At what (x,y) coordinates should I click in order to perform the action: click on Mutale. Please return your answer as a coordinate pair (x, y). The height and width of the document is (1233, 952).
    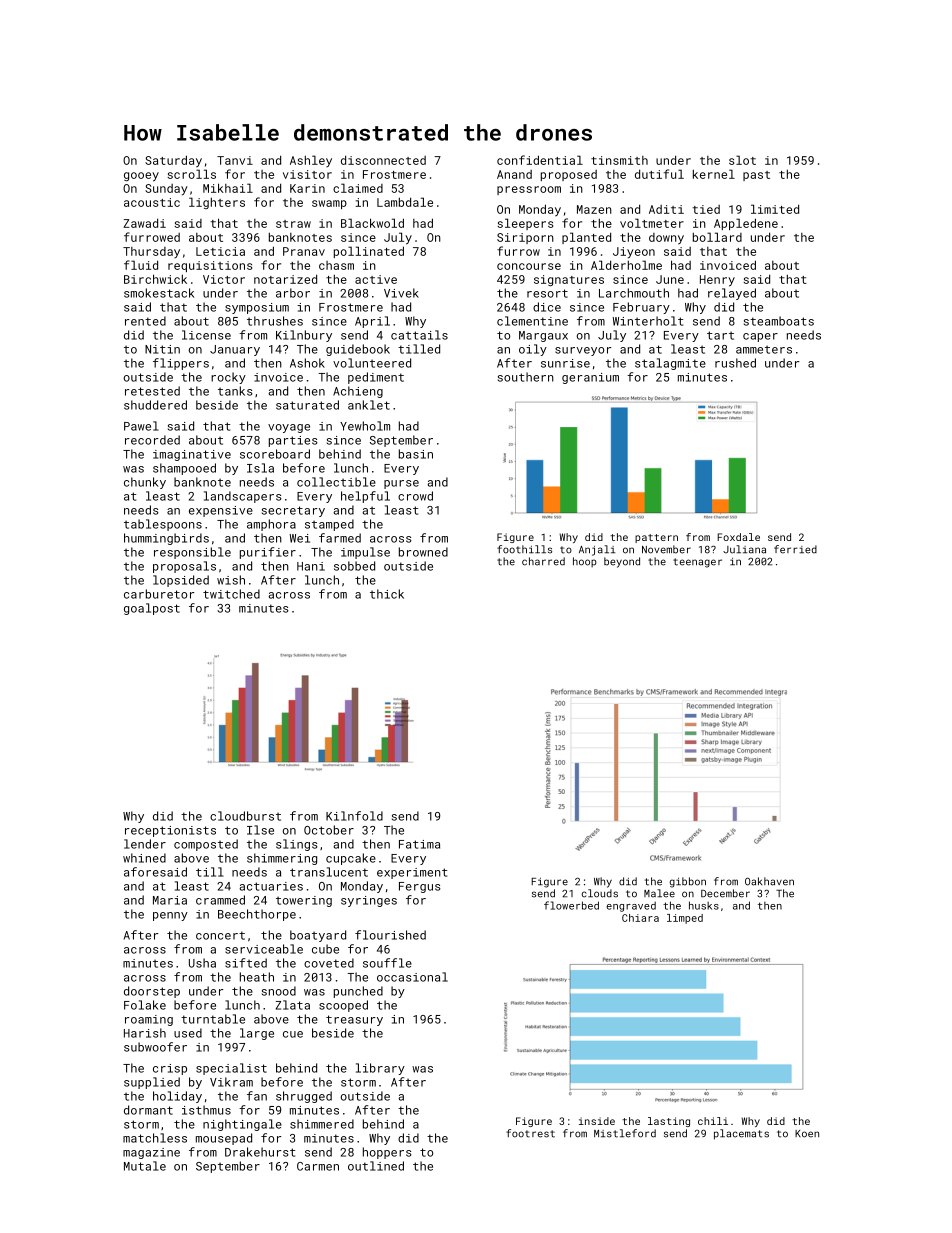
    Looking at the image, I should click on (145, 1166).
